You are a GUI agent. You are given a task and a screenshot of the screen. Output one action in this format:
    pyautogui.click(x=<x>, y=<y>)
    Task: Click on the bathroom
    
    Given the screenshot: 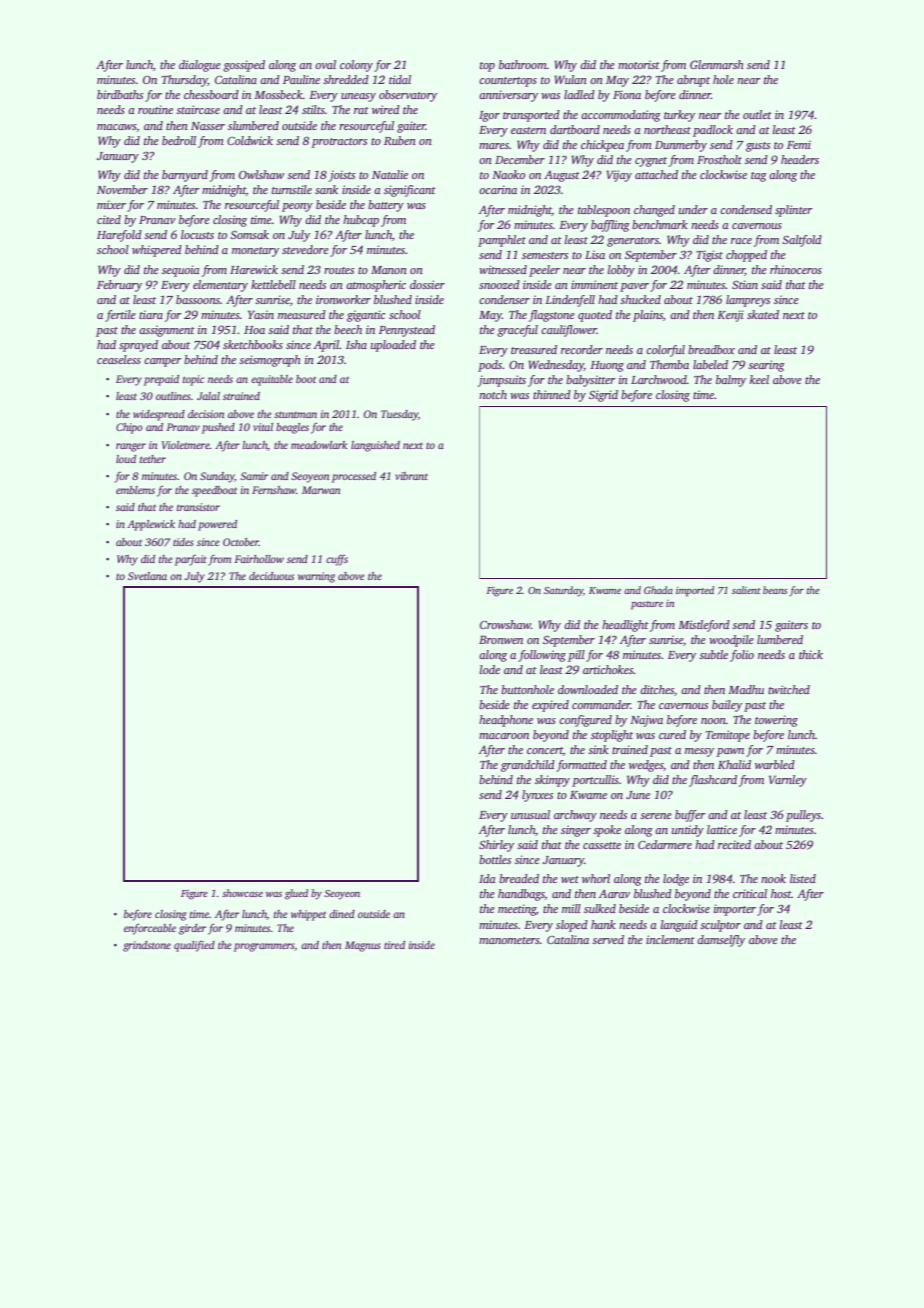 What is the action you would take?
    pyautogui.click(x=523, y=64)
